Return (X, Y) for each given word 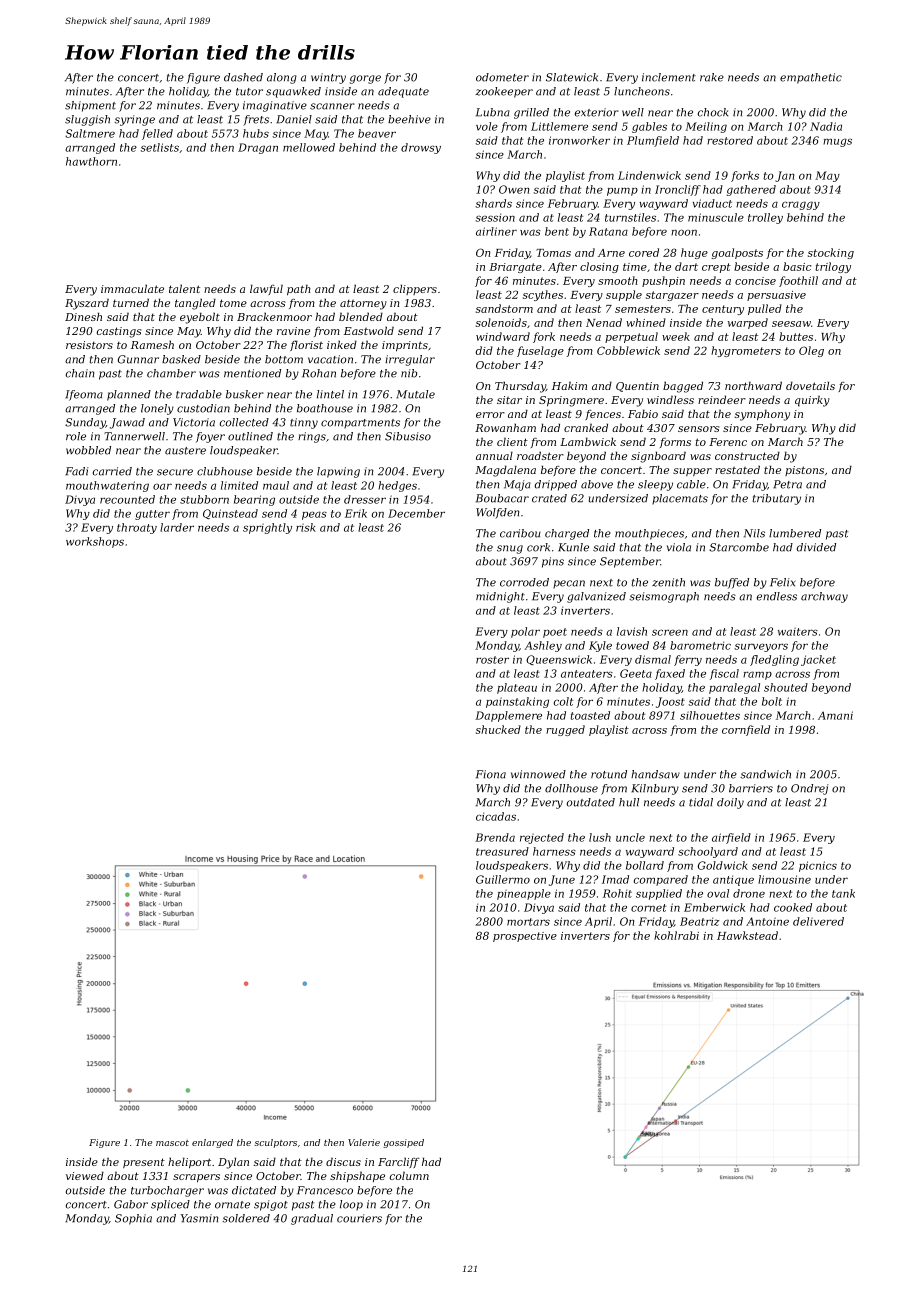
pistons (804, 471)
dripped (556, 485)
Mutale (415, 394)
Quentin (637, 387)
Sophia (133, 1219)
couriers (359, 1218)
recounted (127, 499)
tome (233, 303)
